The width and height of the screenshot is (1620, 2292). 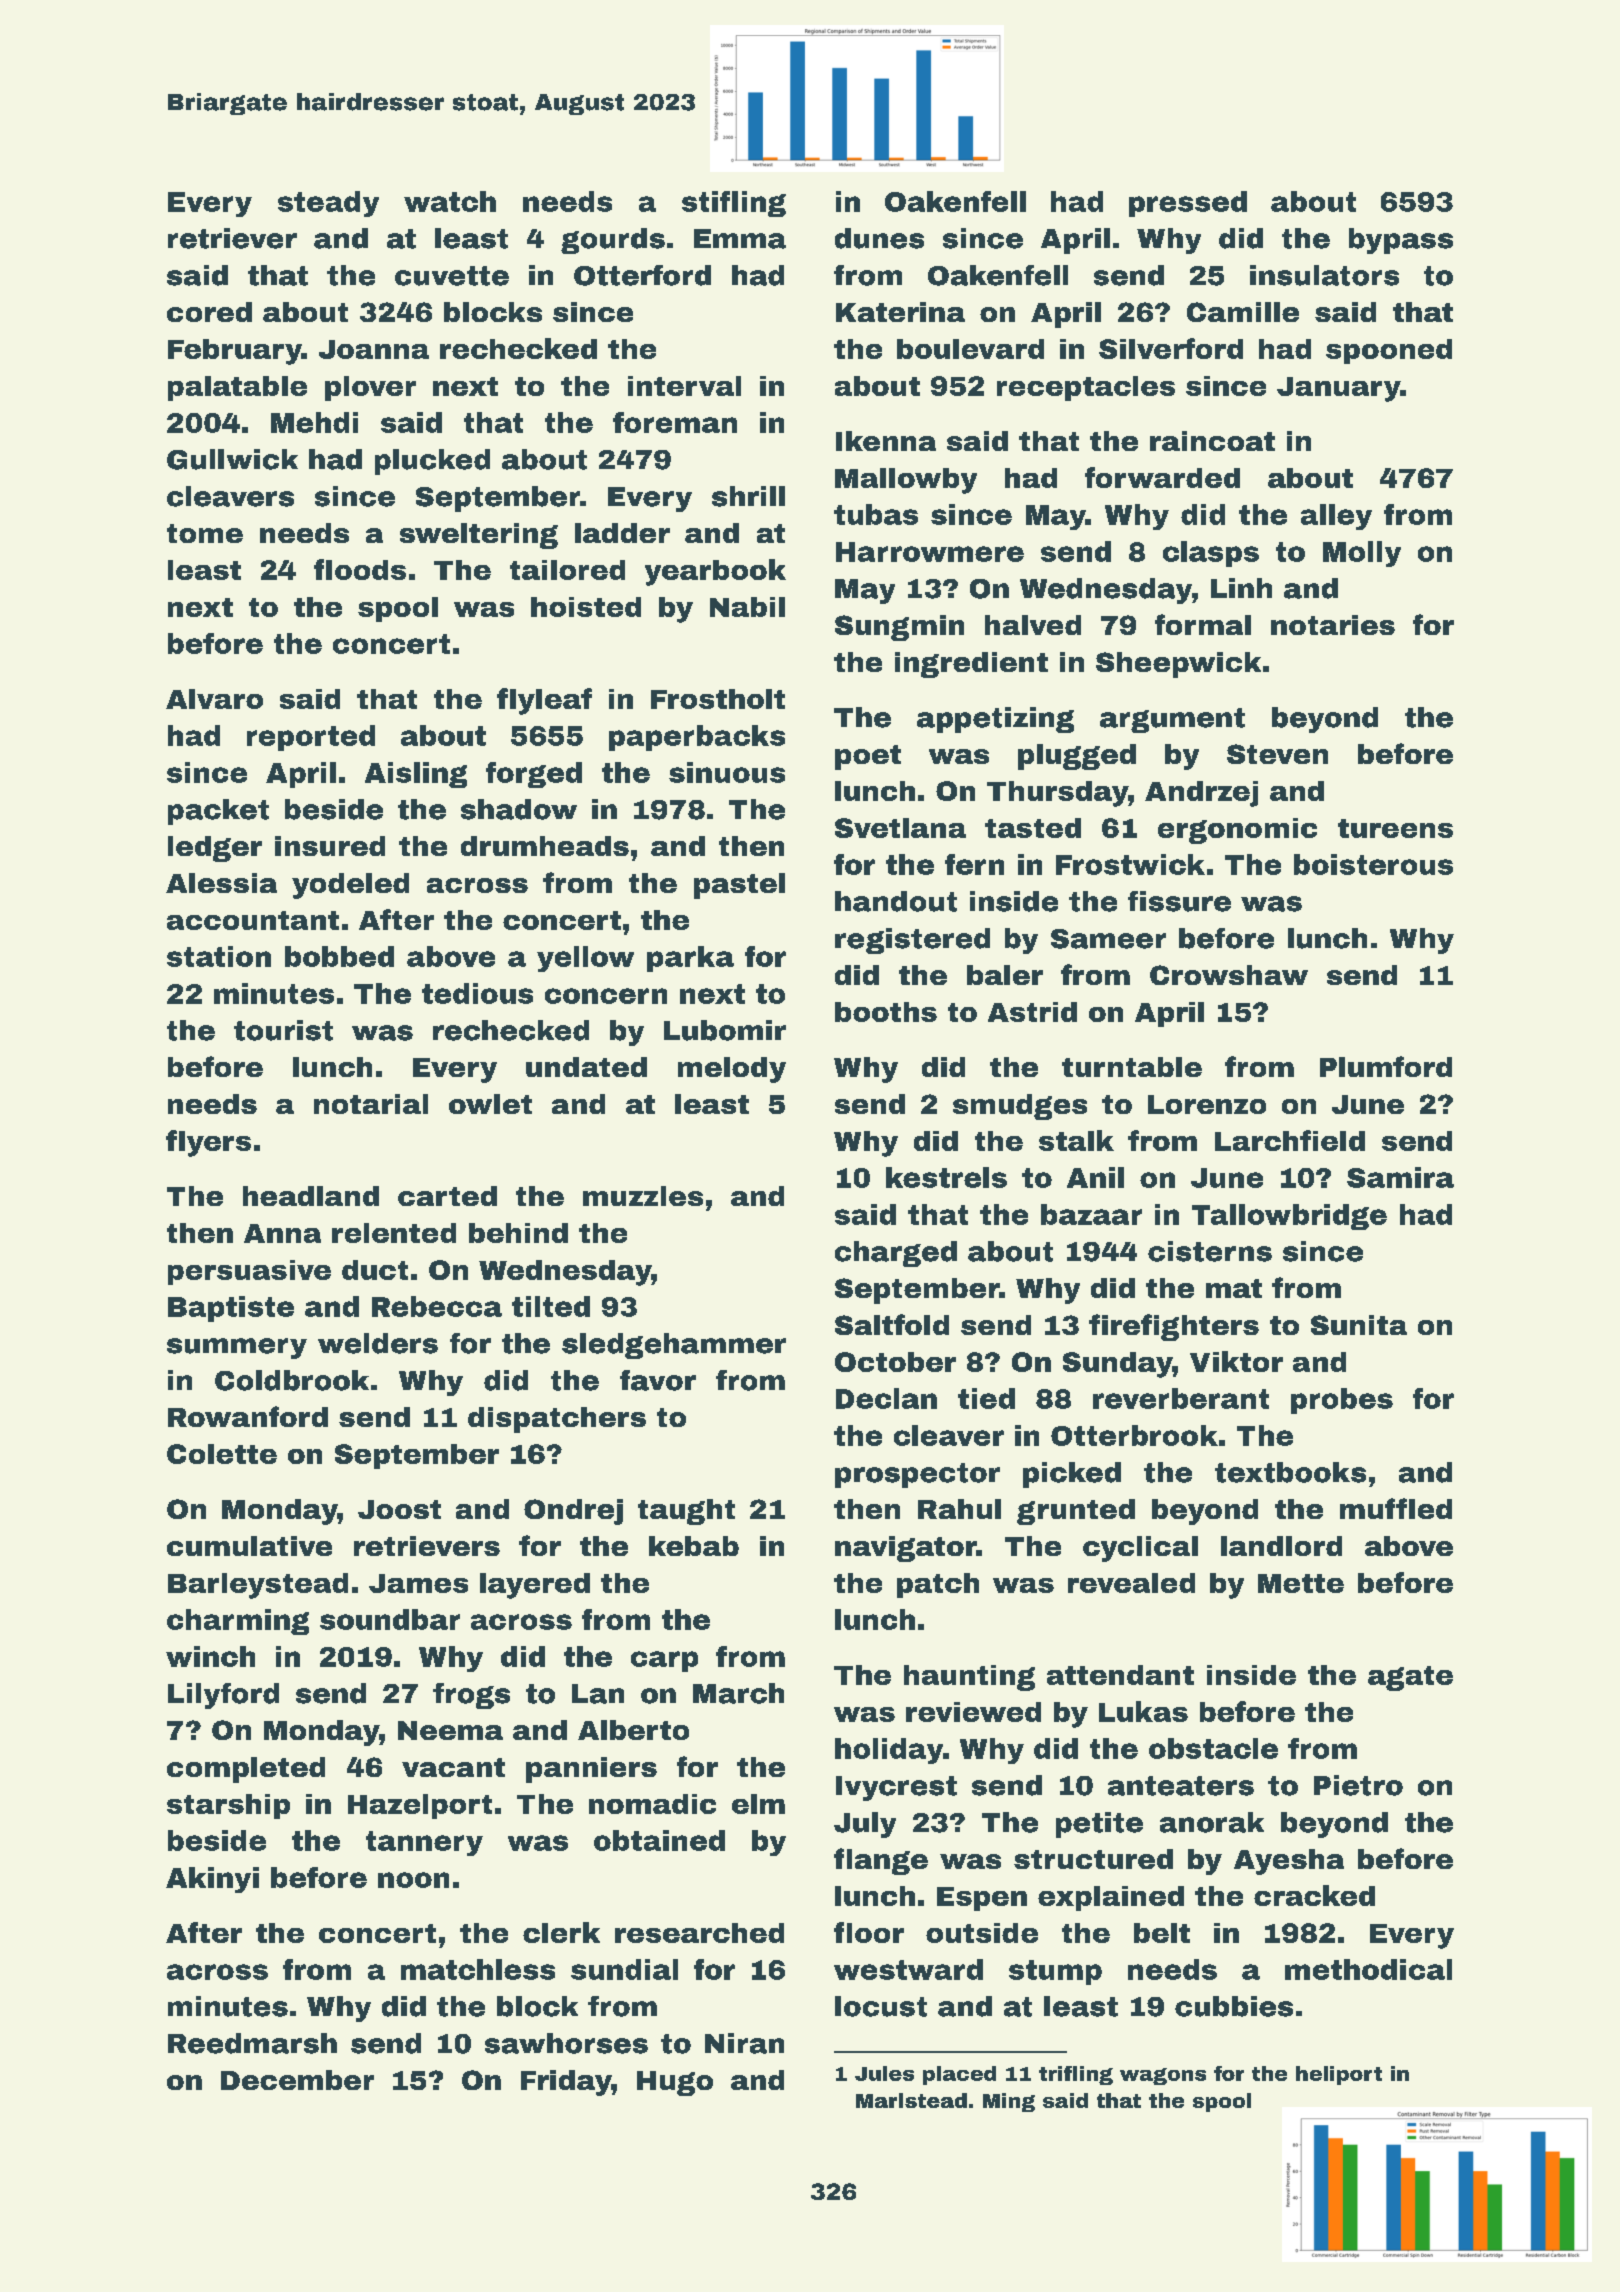 What do you see at coordinates (911, 2100) in the screenshot?
I see `Marlstead` at bounding box center [911, 2100].
